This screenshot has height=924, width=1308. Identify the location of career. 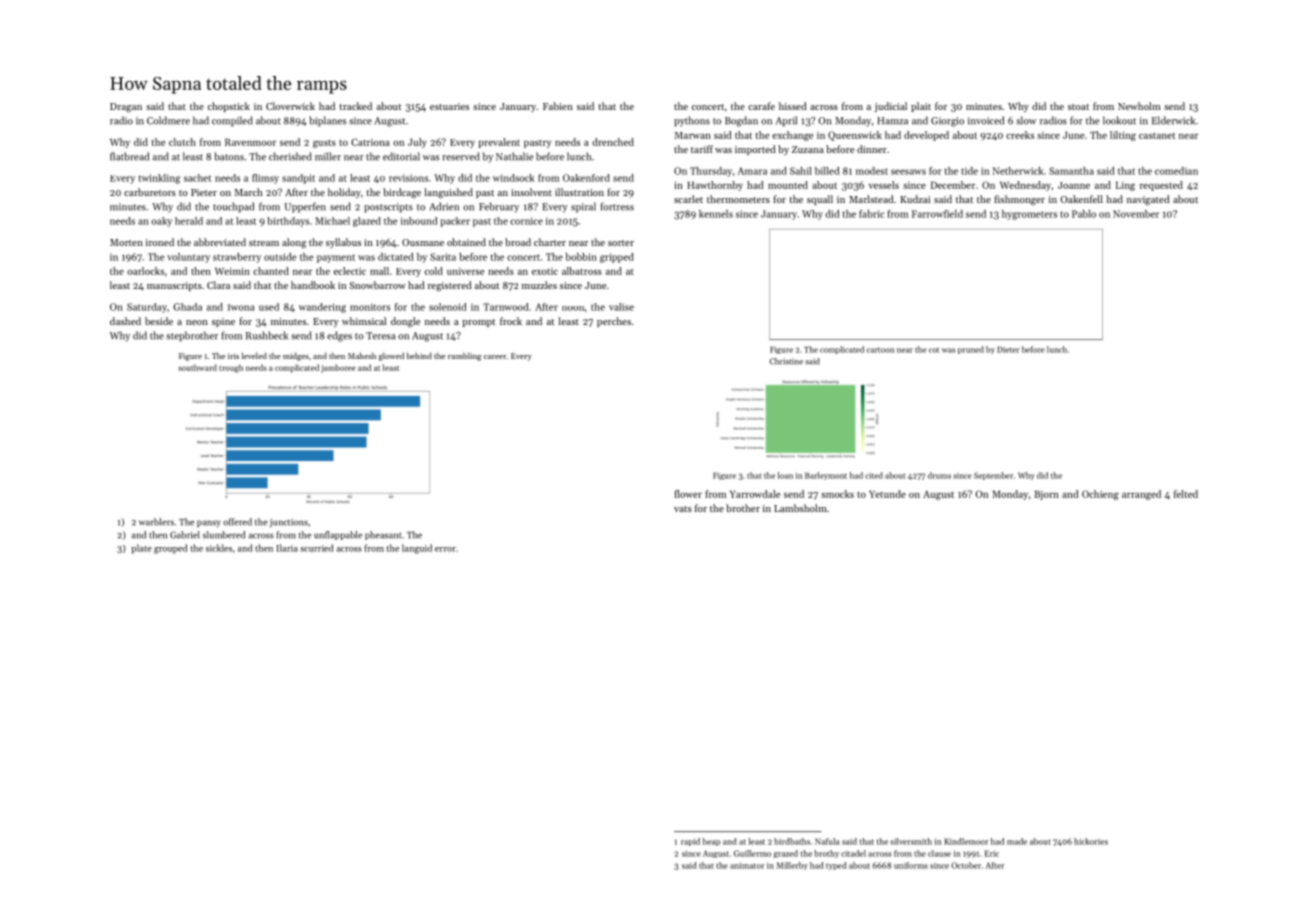
(495, 357).
